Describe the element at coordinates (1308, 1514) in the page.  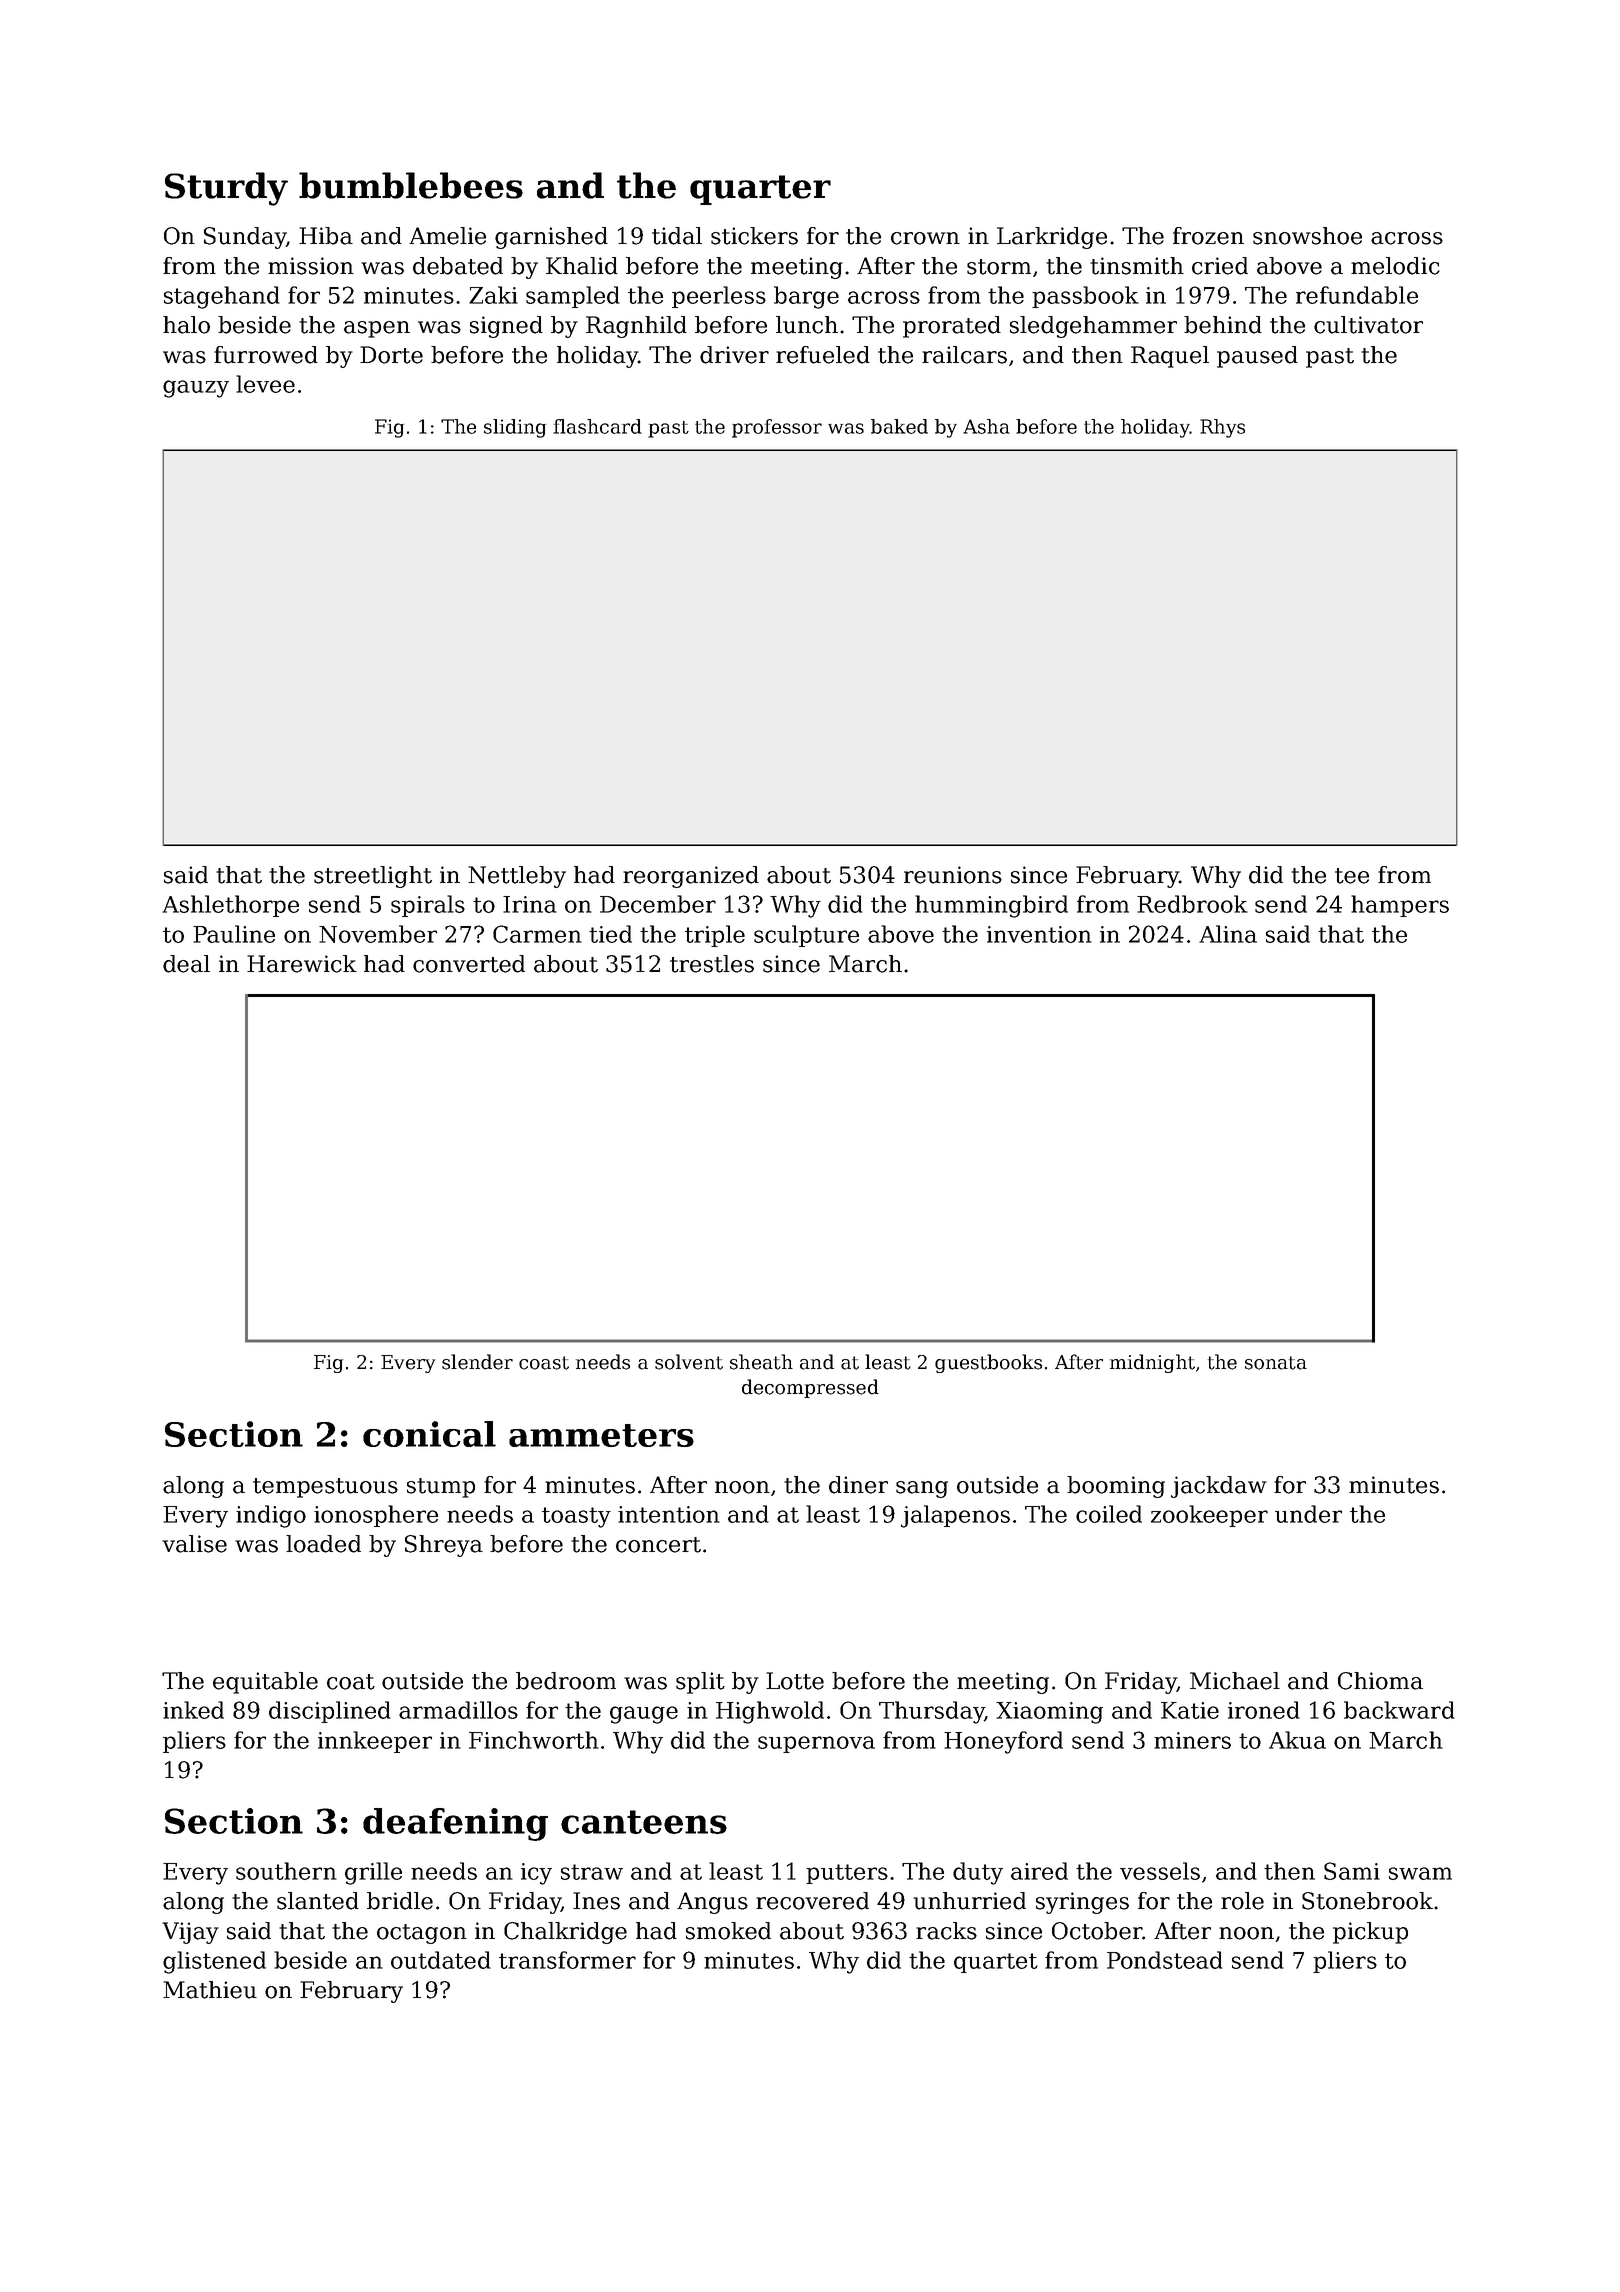
I see `under` at that location.
